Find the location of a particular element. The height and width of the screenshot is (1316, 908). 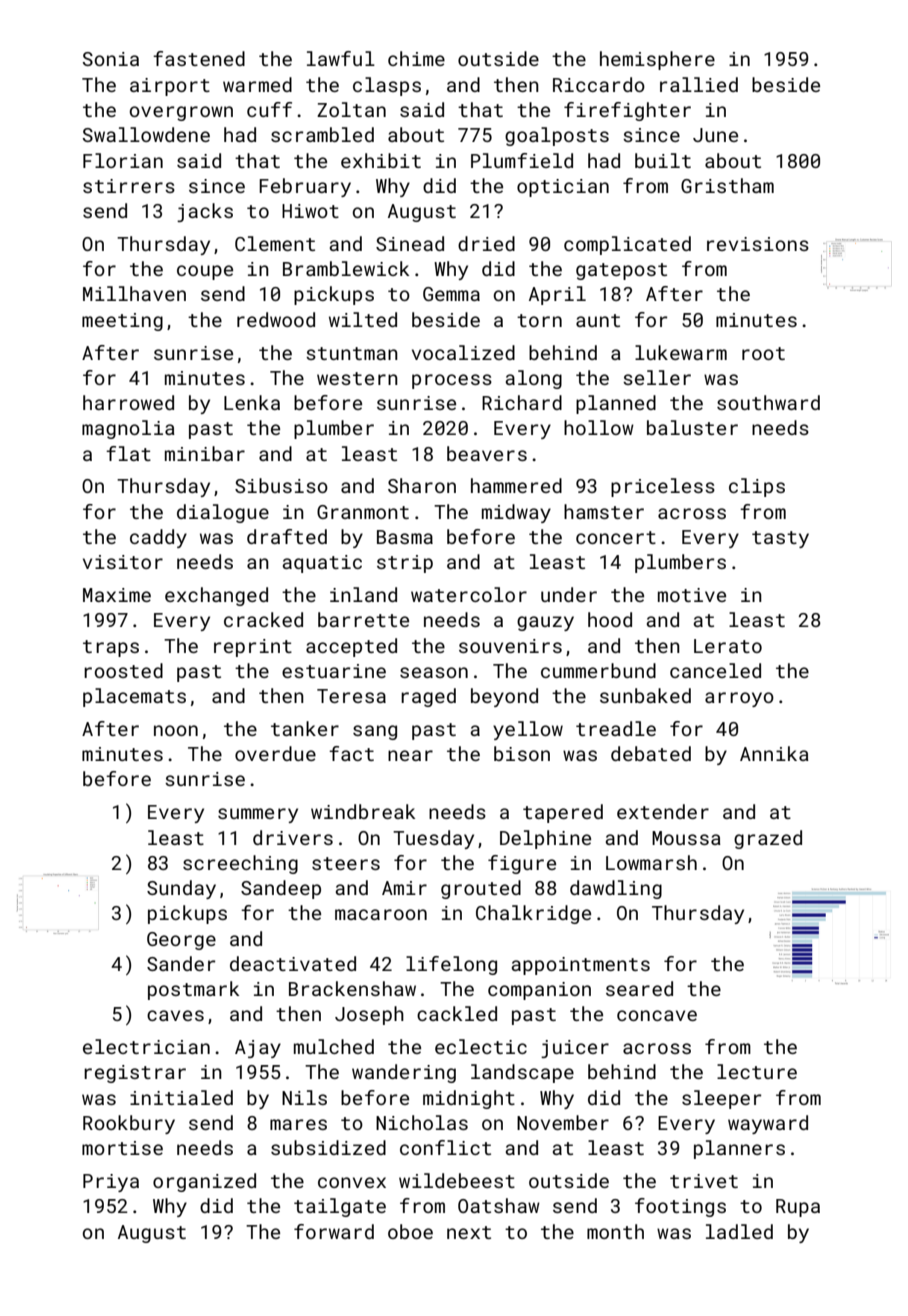

Brackenshaw is located at coordinates (352, 988).
